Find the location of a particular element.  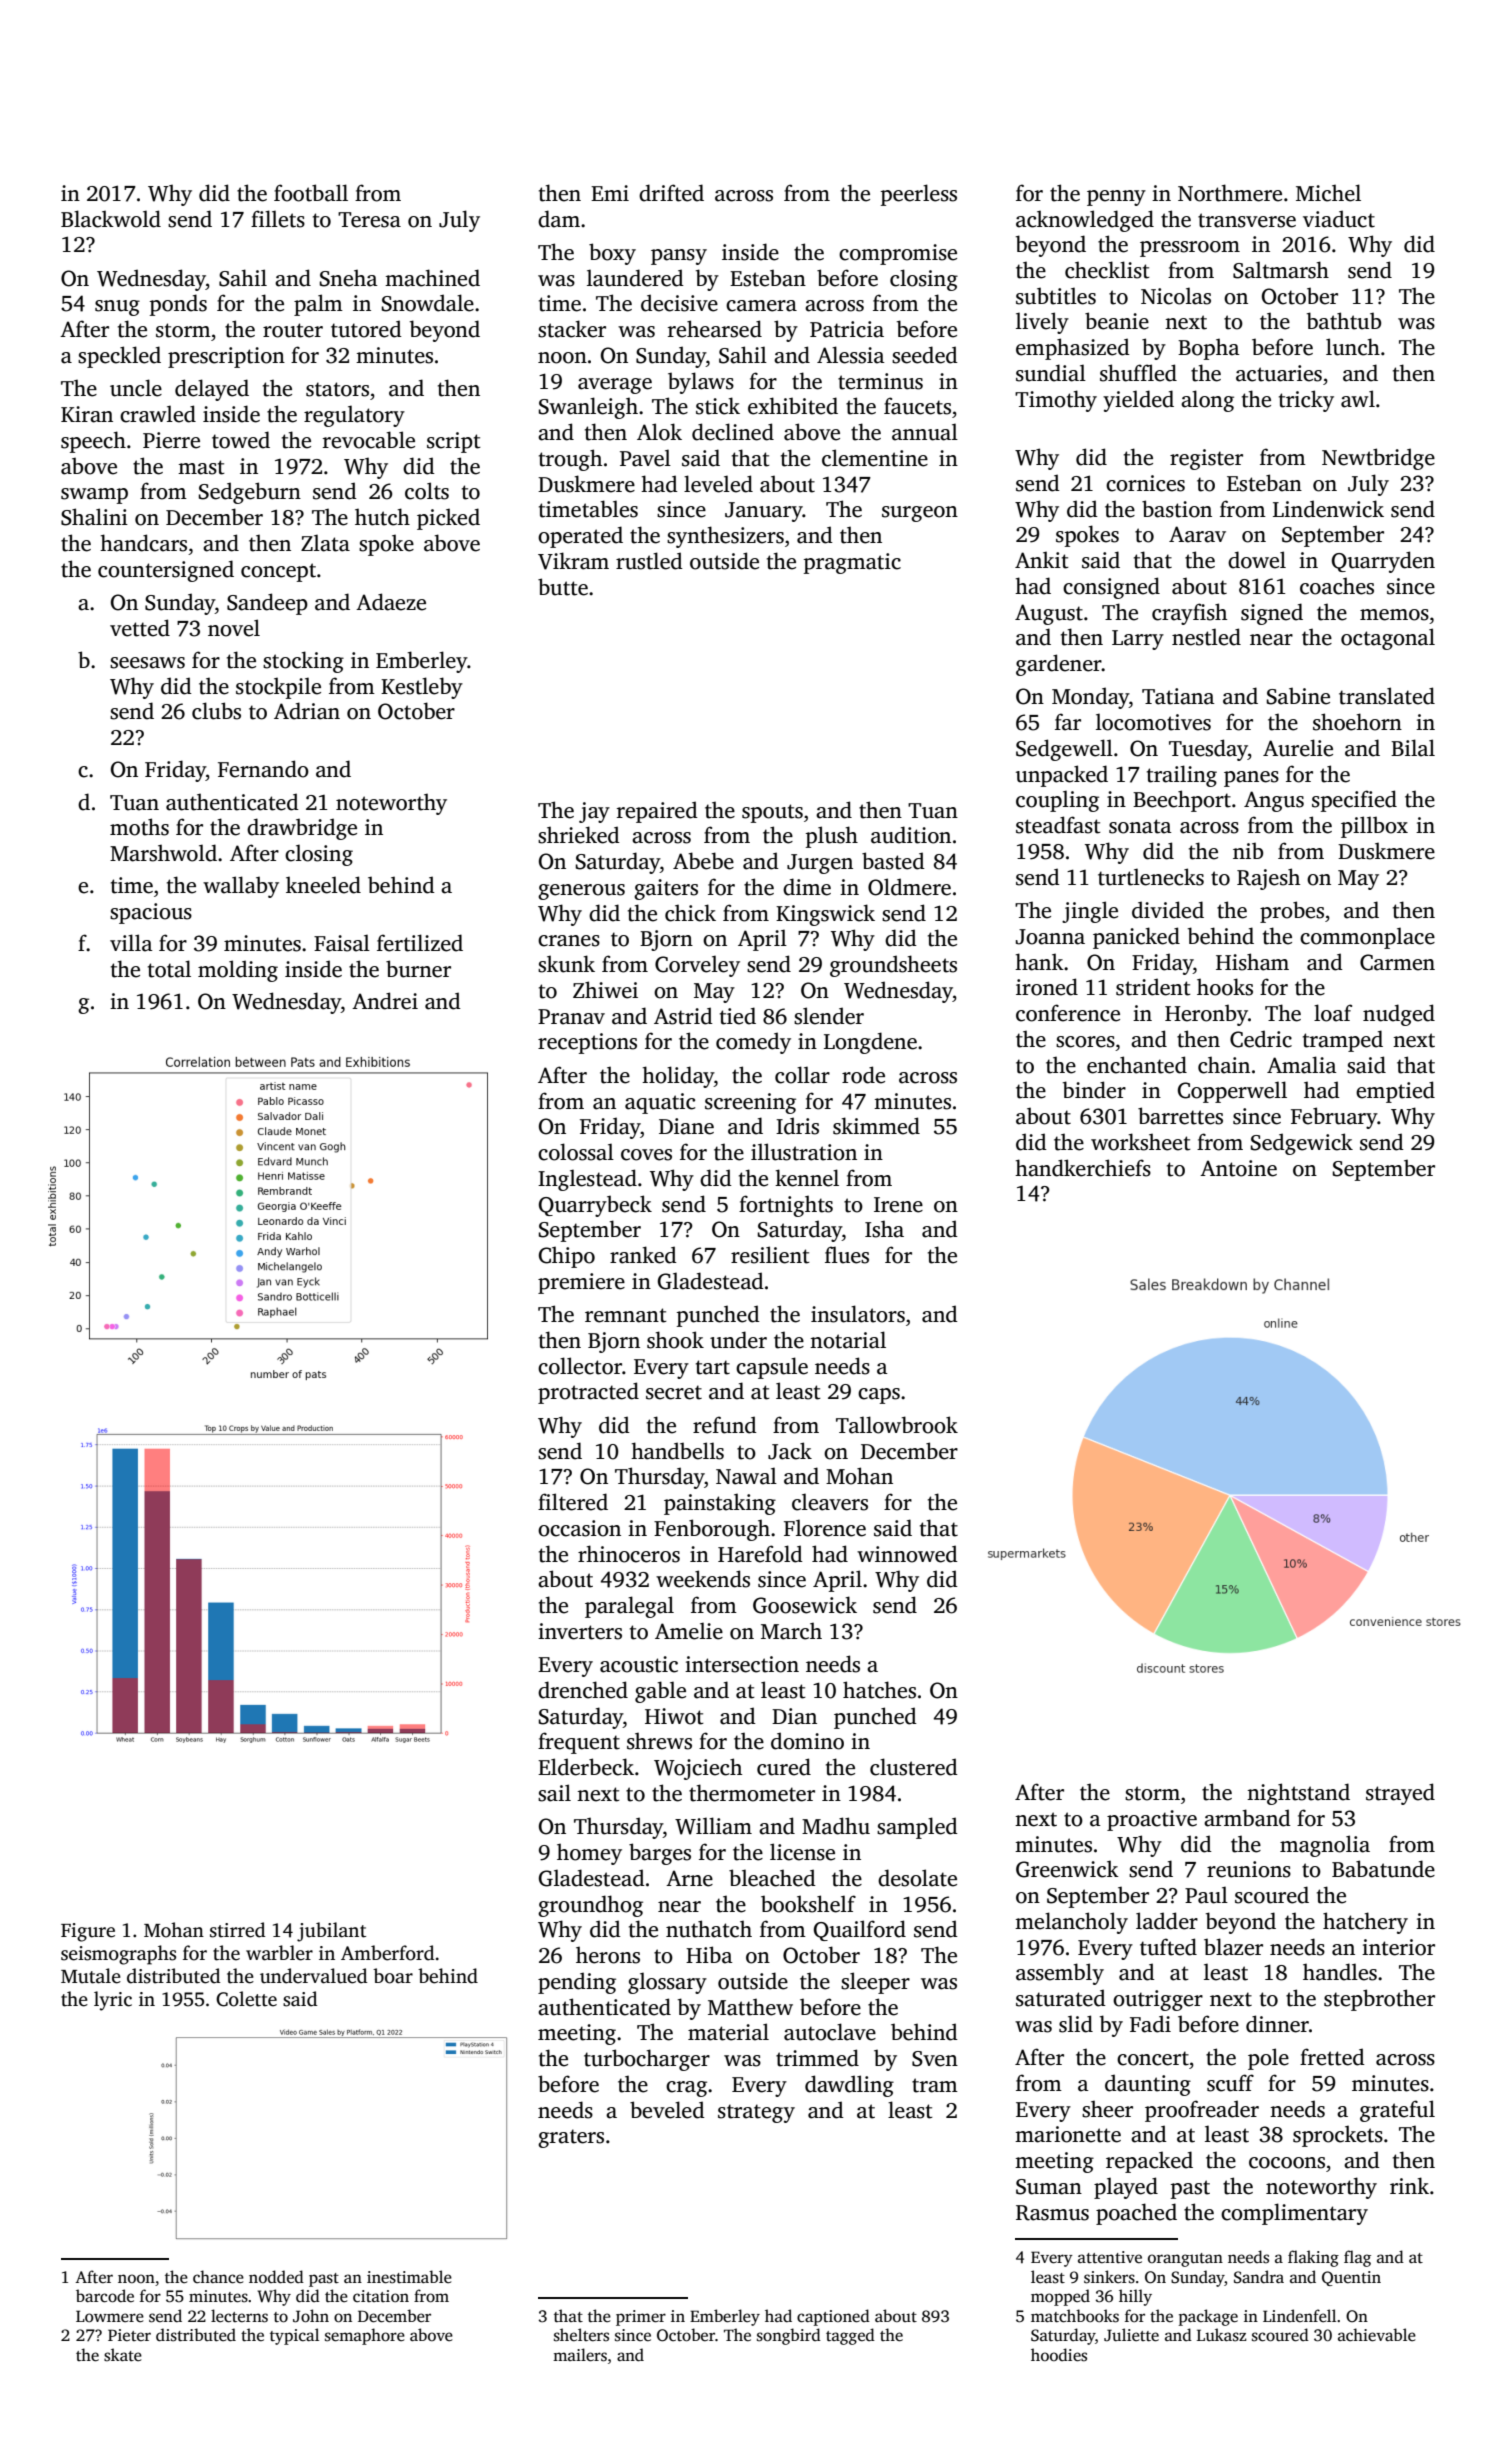

songbird is located at coordinates (789, 2336).
